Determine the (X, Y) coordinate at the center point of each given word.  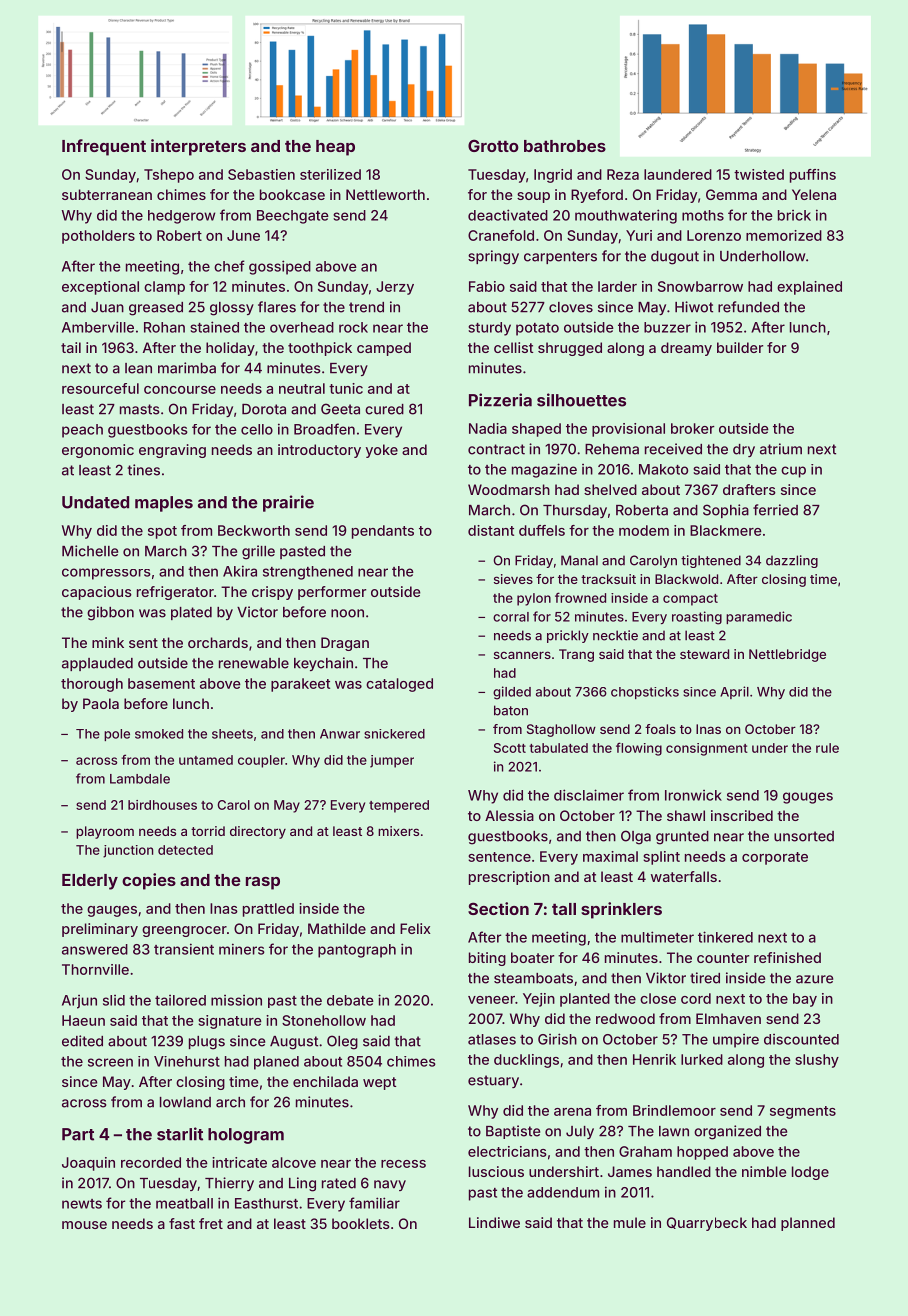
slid (114, 1000)
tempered (399, 806)
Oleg (342, 1042)
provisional (628, 430)
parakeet (300, 685)
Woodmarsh (509, 489)
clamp (164, 288)
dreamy (686, 349)
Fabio (487, 286)
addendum (563, 1192)
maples (164, 504)
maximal (610, 856)
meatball (184, 1203)
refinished (787, 957)
